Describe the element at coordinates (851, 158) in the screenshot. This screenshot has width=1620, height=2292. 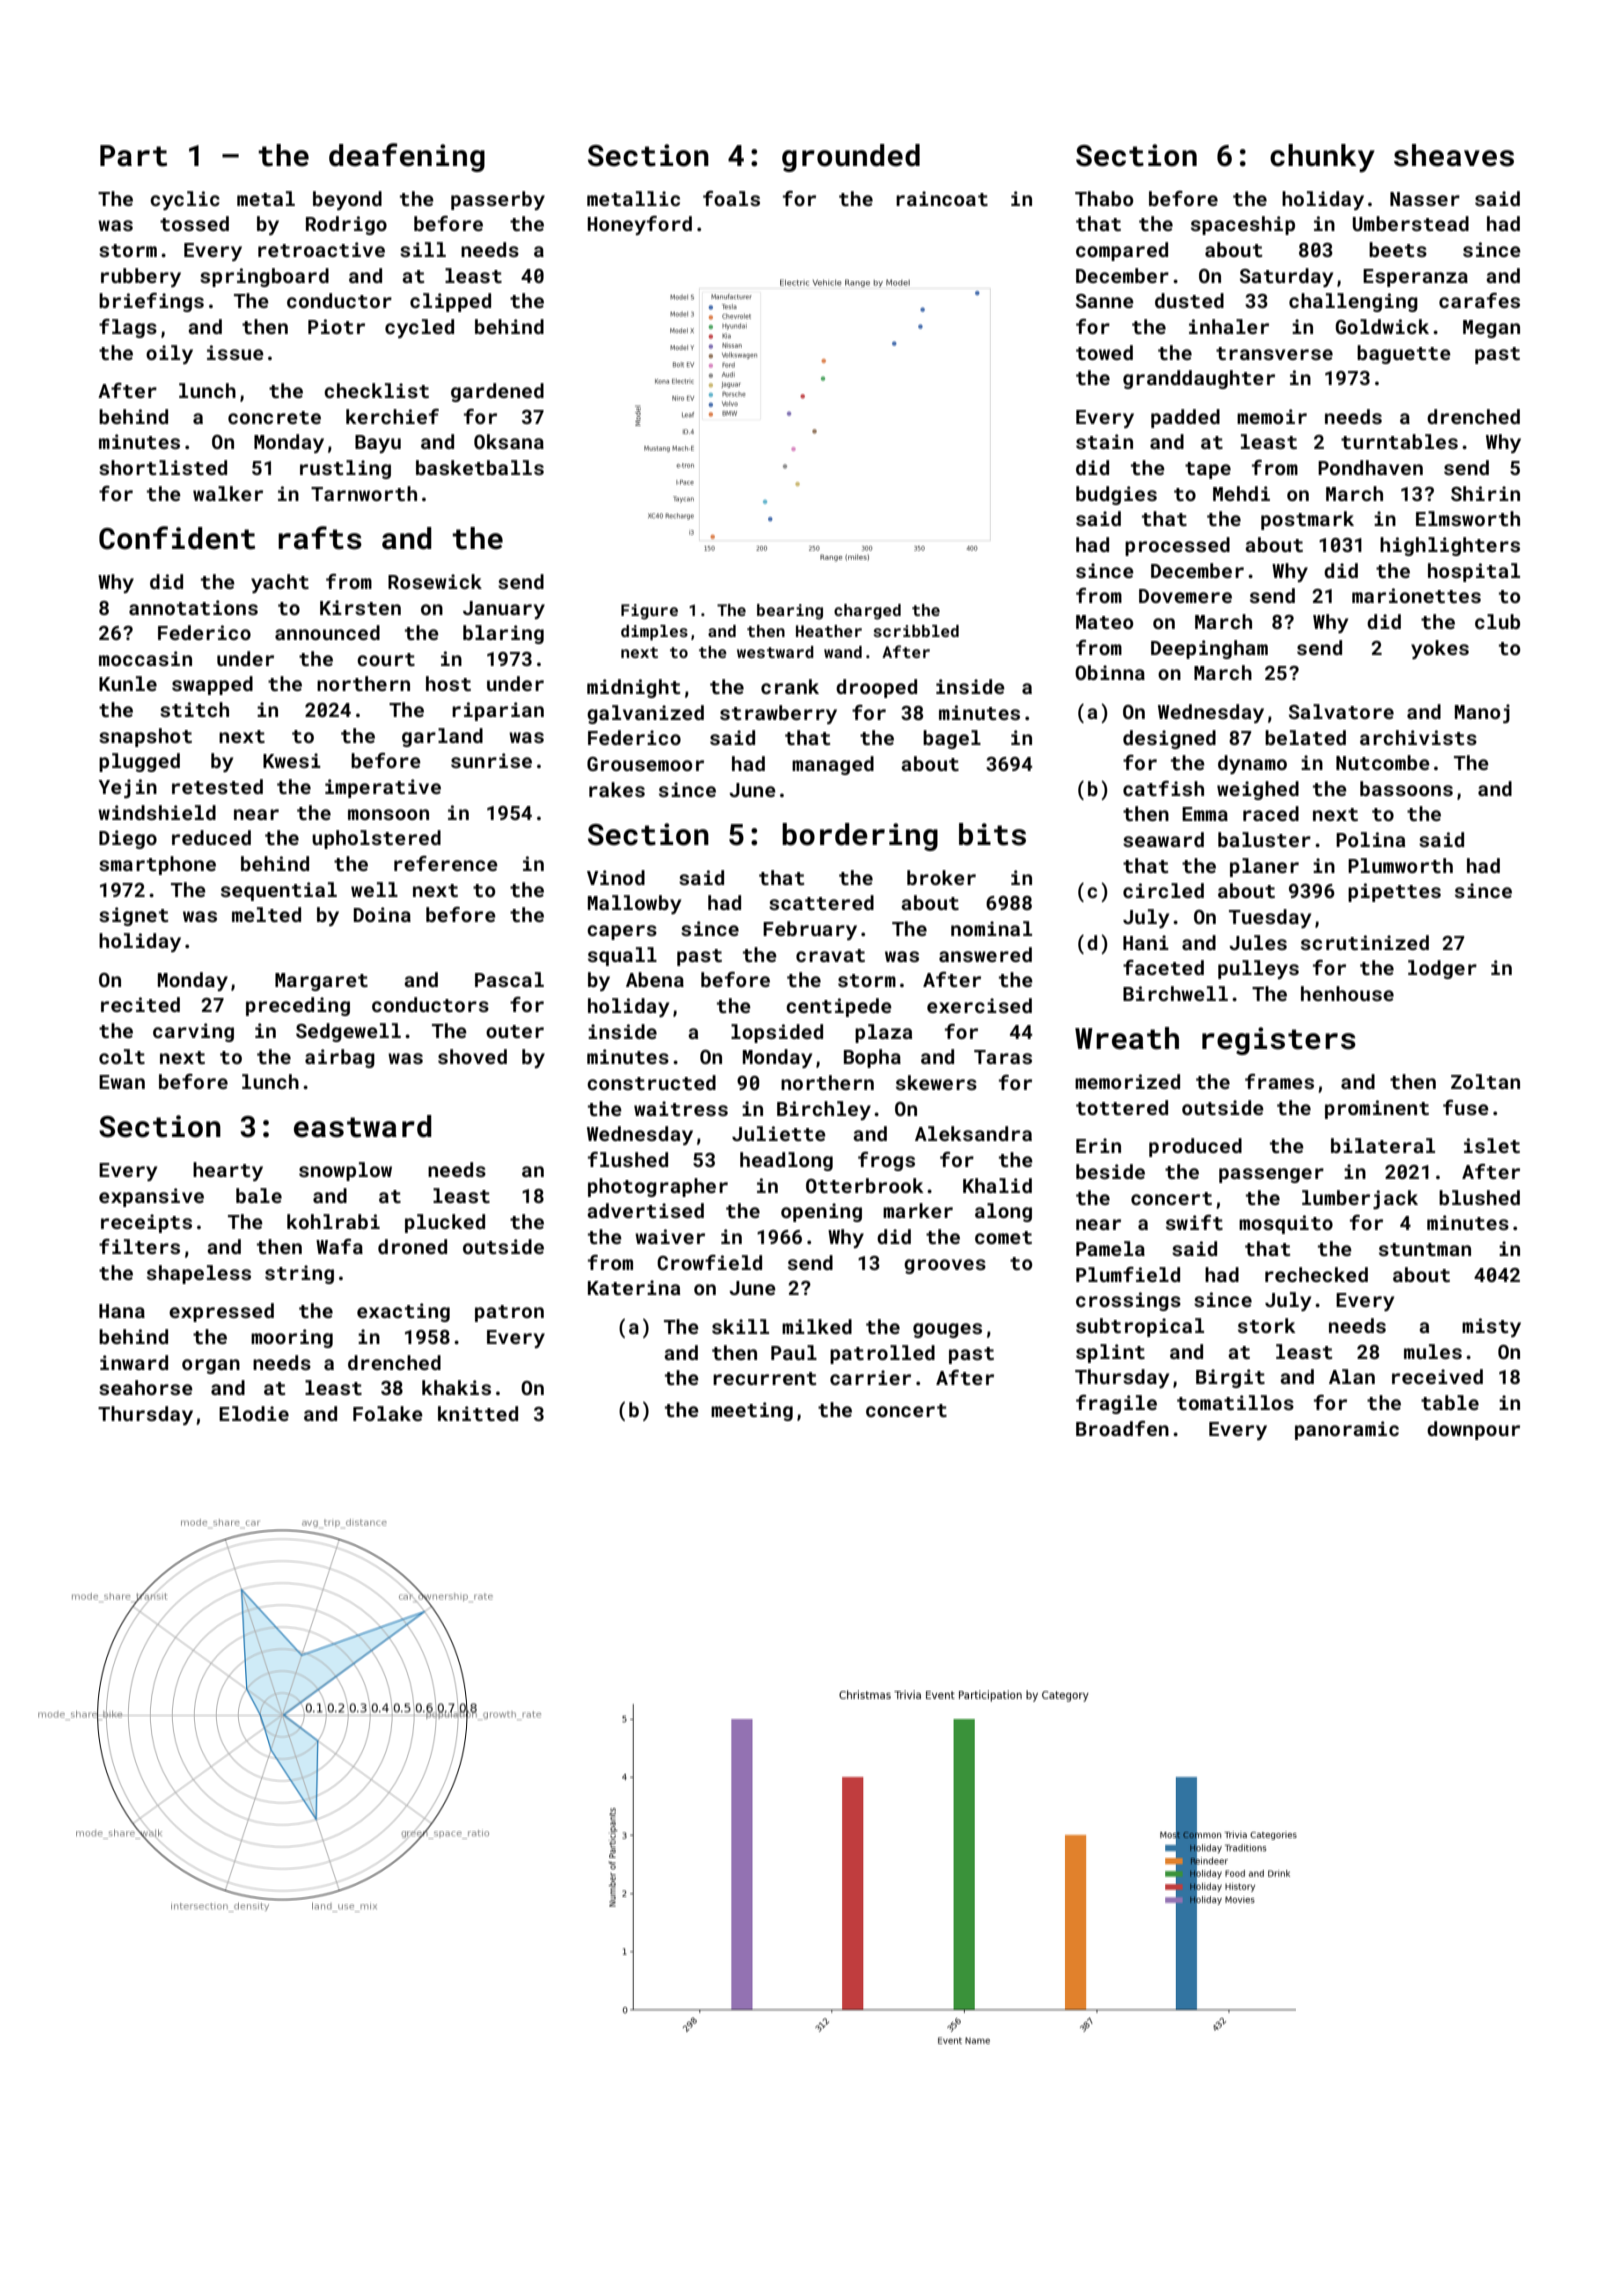
I see `grounded` at that location.
